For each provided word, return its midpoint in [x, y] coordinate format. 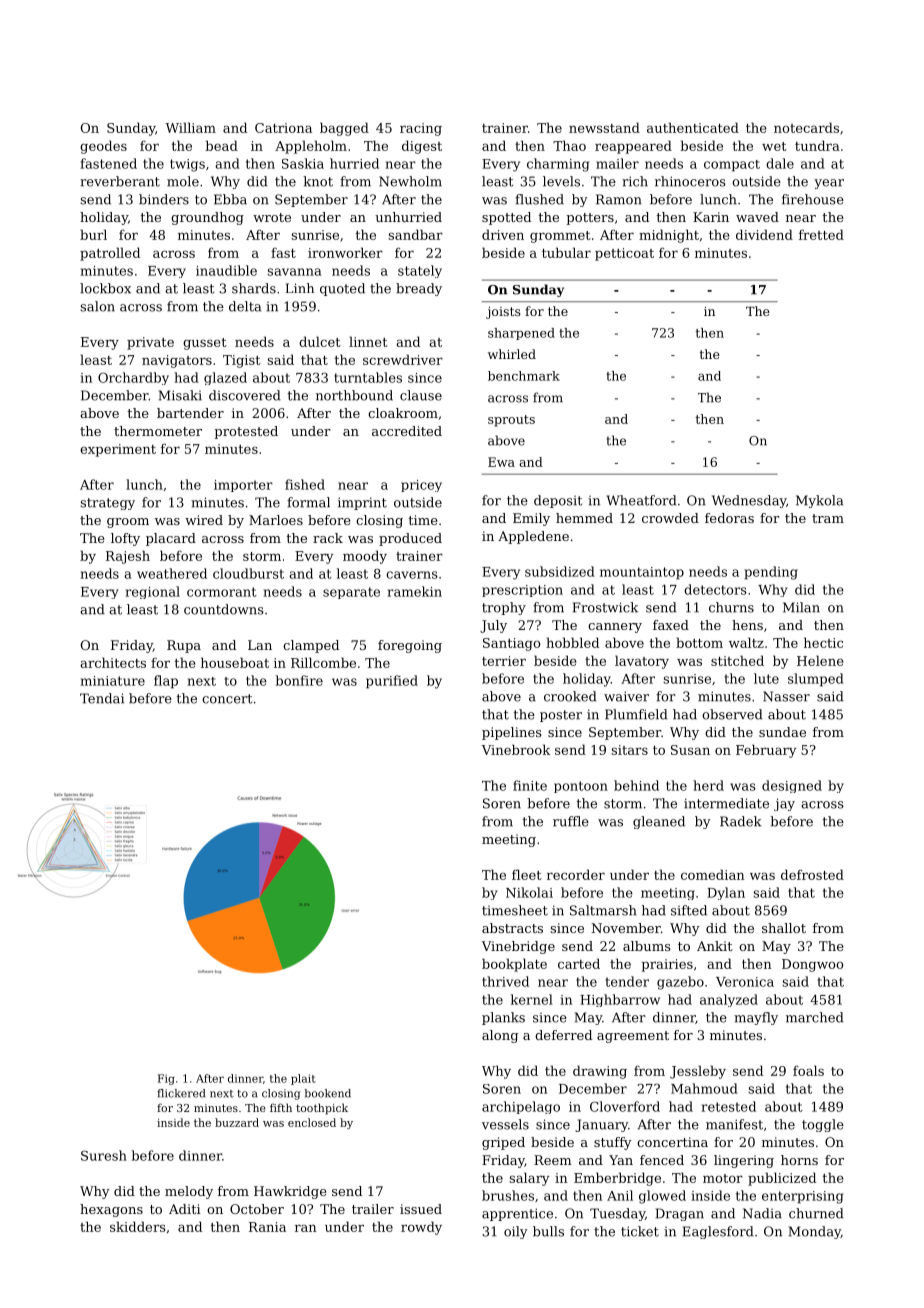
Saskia [303, 163]
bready [419, 289]
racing [421, 129]
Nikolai [529, 892]
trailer [373, 1209]
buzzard [237, 1122]
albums [647, 946]
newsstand [604, 127]
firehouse [813, 199]
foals [808, 1070]
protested [246, 432]
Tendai [102, 698]
